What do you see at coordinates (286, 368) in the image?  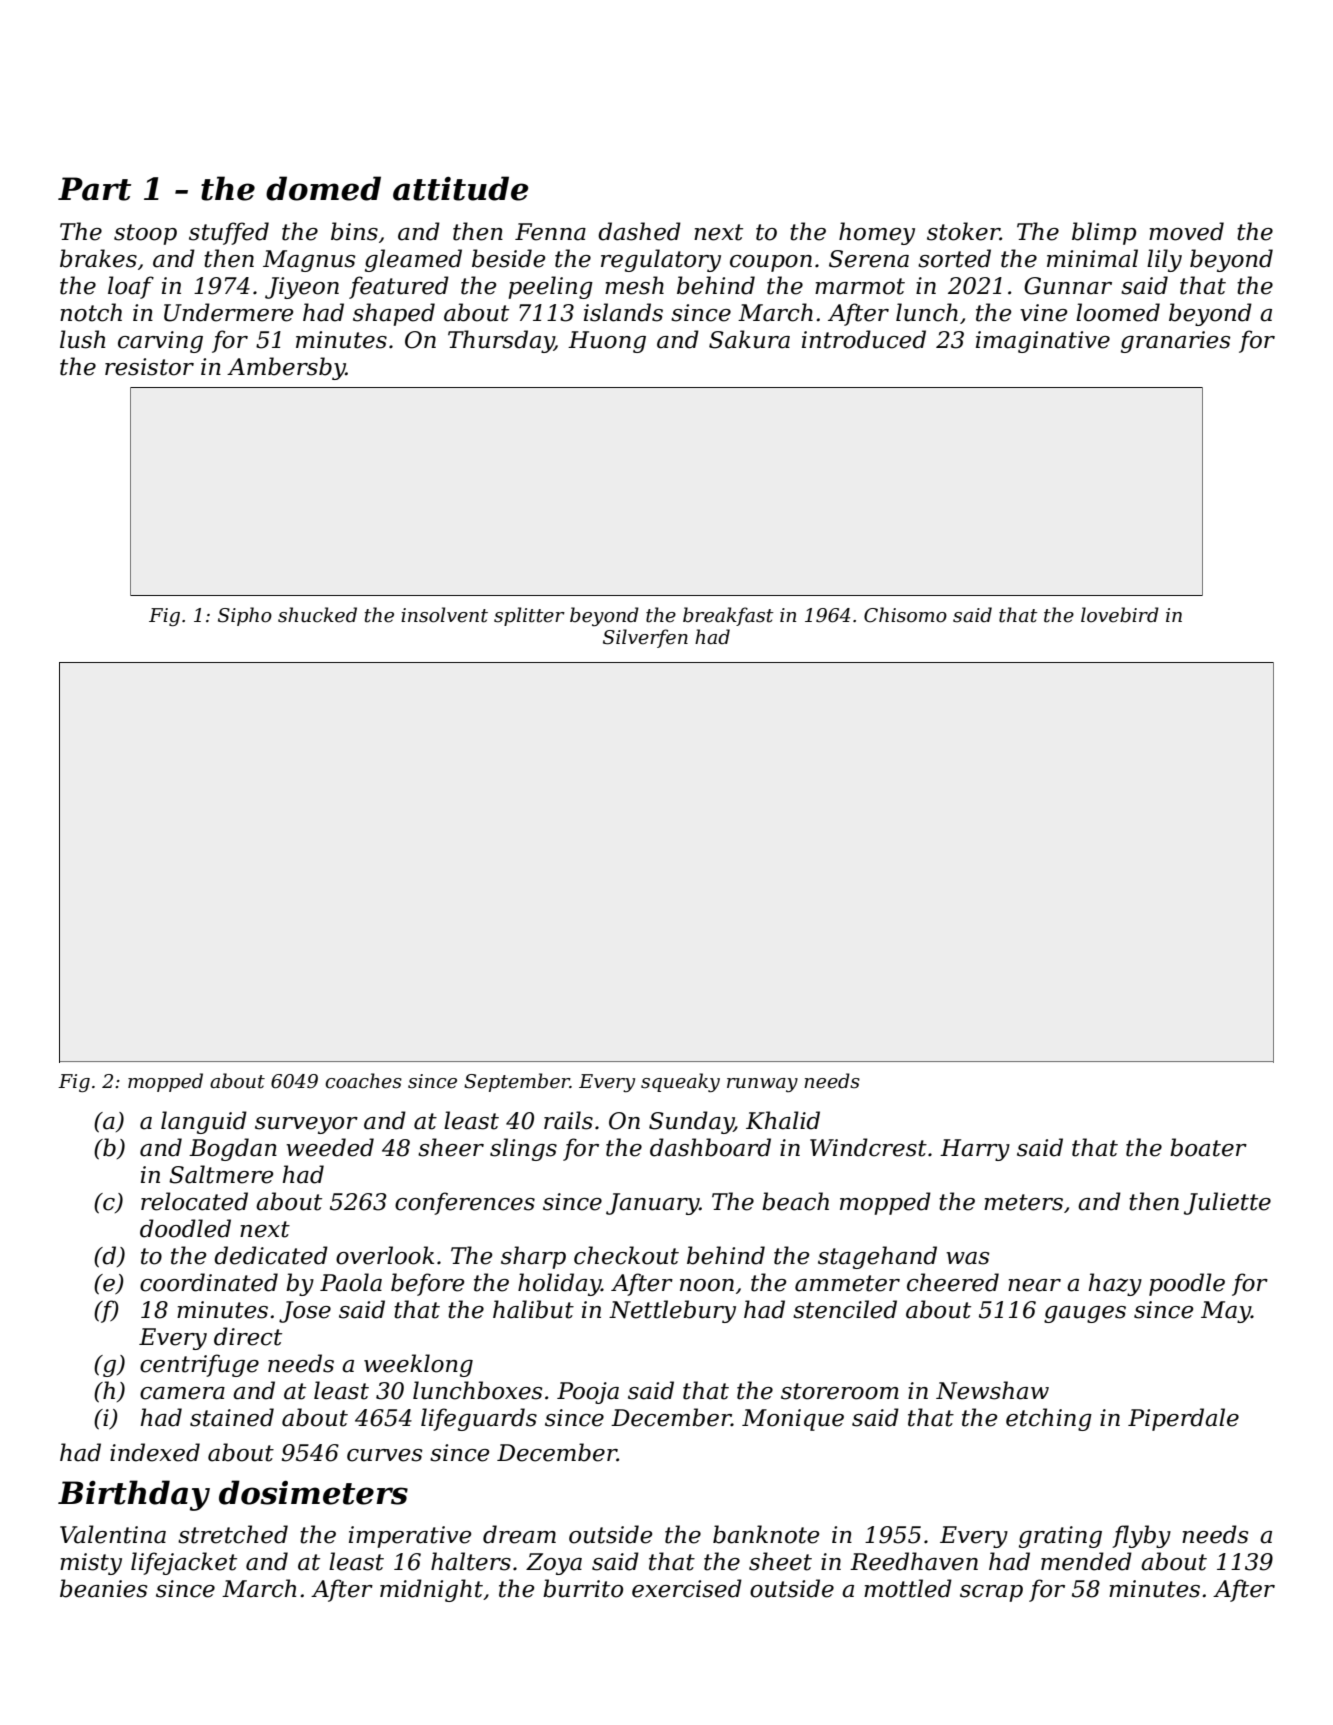 I see `Ambersby` at bounding box center [286, 368].
